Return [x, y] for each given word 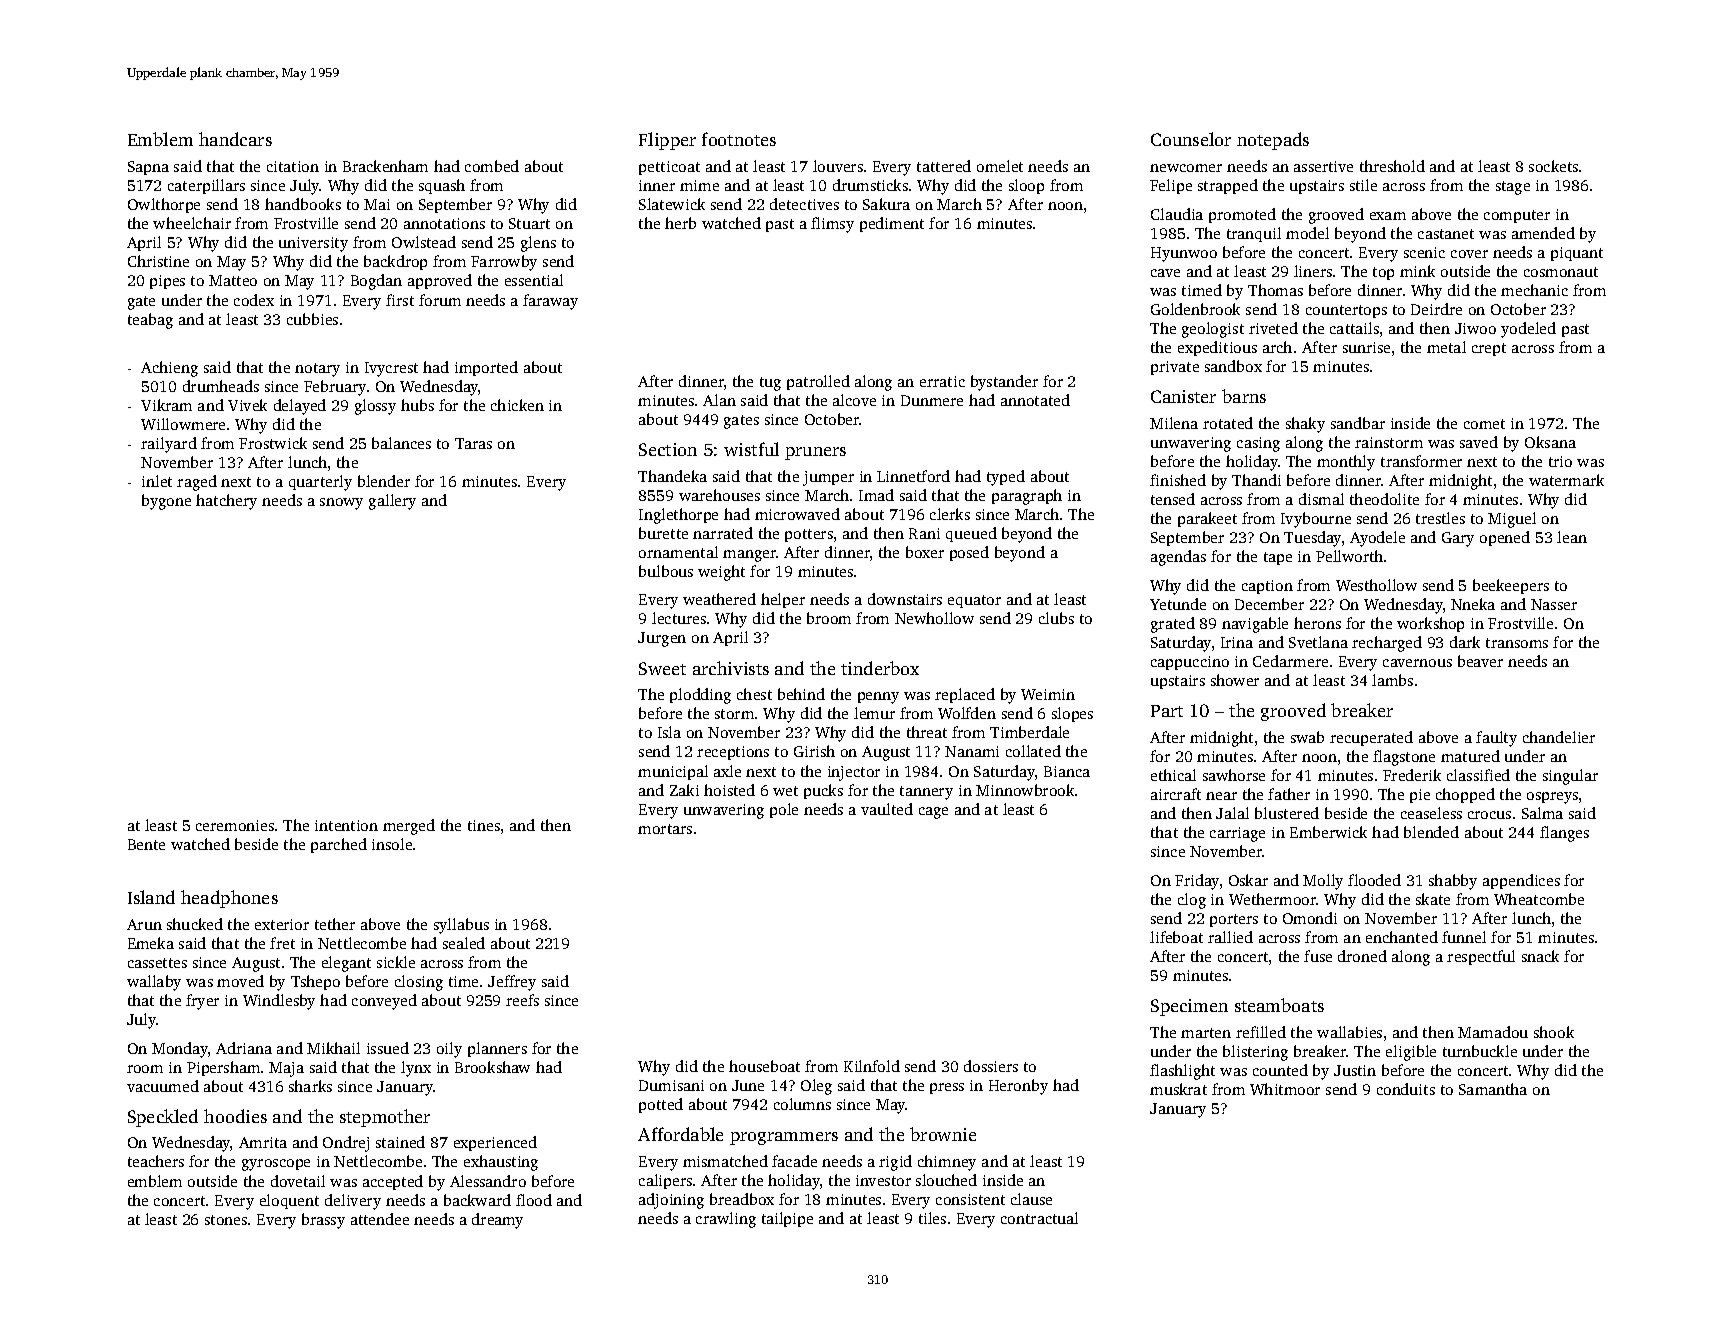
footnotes [739, 139]
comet [1484, 424]
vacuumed [163, 1086]
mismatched [725, 1161]
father [1289, 794]
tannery [926, 793]
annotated [1035, 400]
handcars [235, 139]
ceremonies [235, 825]
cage [933, 813]
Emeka [151, 943]
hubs [417, 405]
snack [1540, 956]
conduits [1406, 1089]
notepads [1273, 141]
